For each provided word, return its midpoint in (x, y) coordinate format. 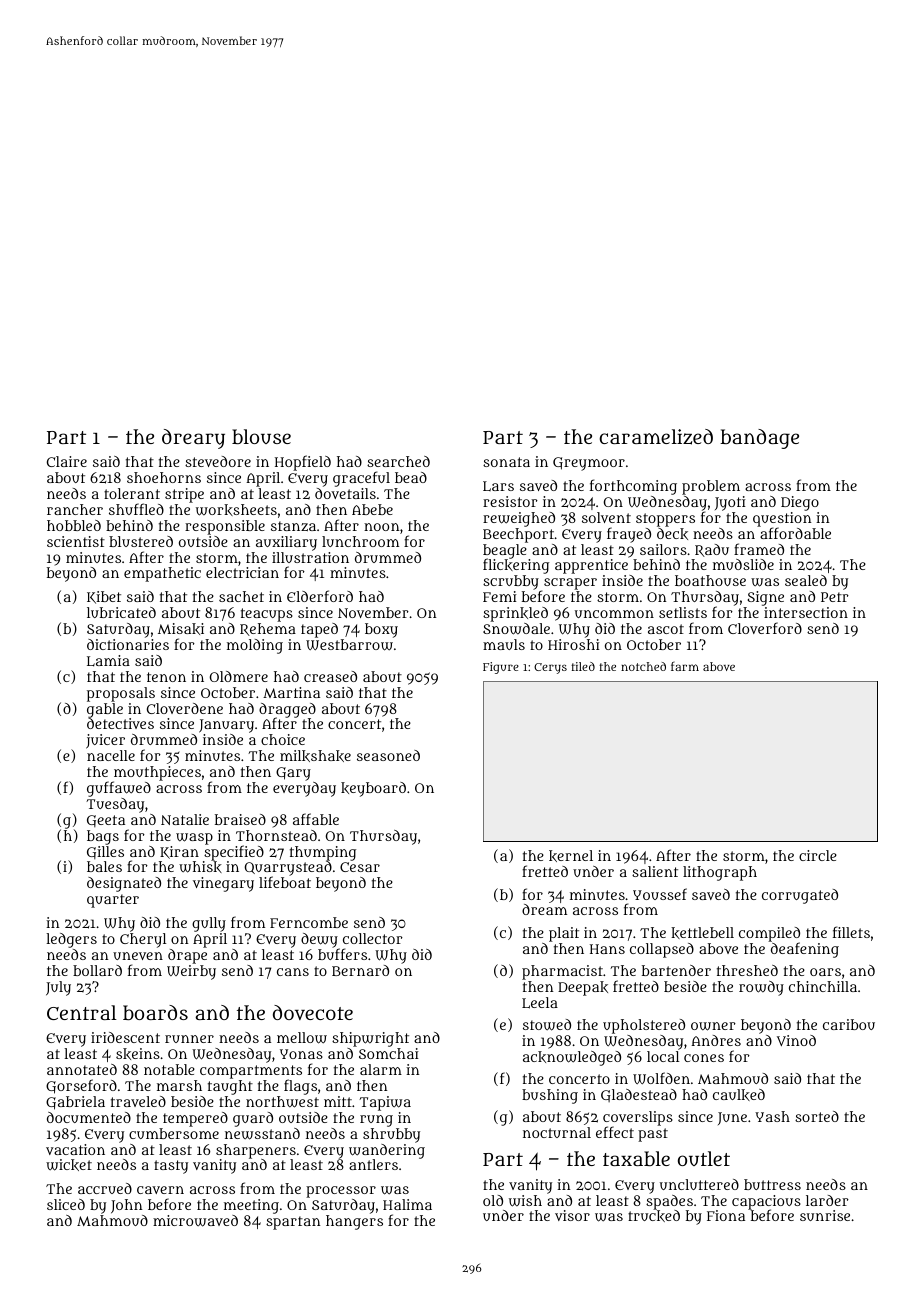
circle (818, 855)
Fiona (726, 1215)
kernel (571, 856)
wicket (69, 1165)
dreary (193, 439)
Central (82, 1012)
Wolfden (661, 1078)
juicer (105, 741)
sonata (506, 462)
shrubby (391, 1135)
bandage (759, 439)
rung (376, 1121)
